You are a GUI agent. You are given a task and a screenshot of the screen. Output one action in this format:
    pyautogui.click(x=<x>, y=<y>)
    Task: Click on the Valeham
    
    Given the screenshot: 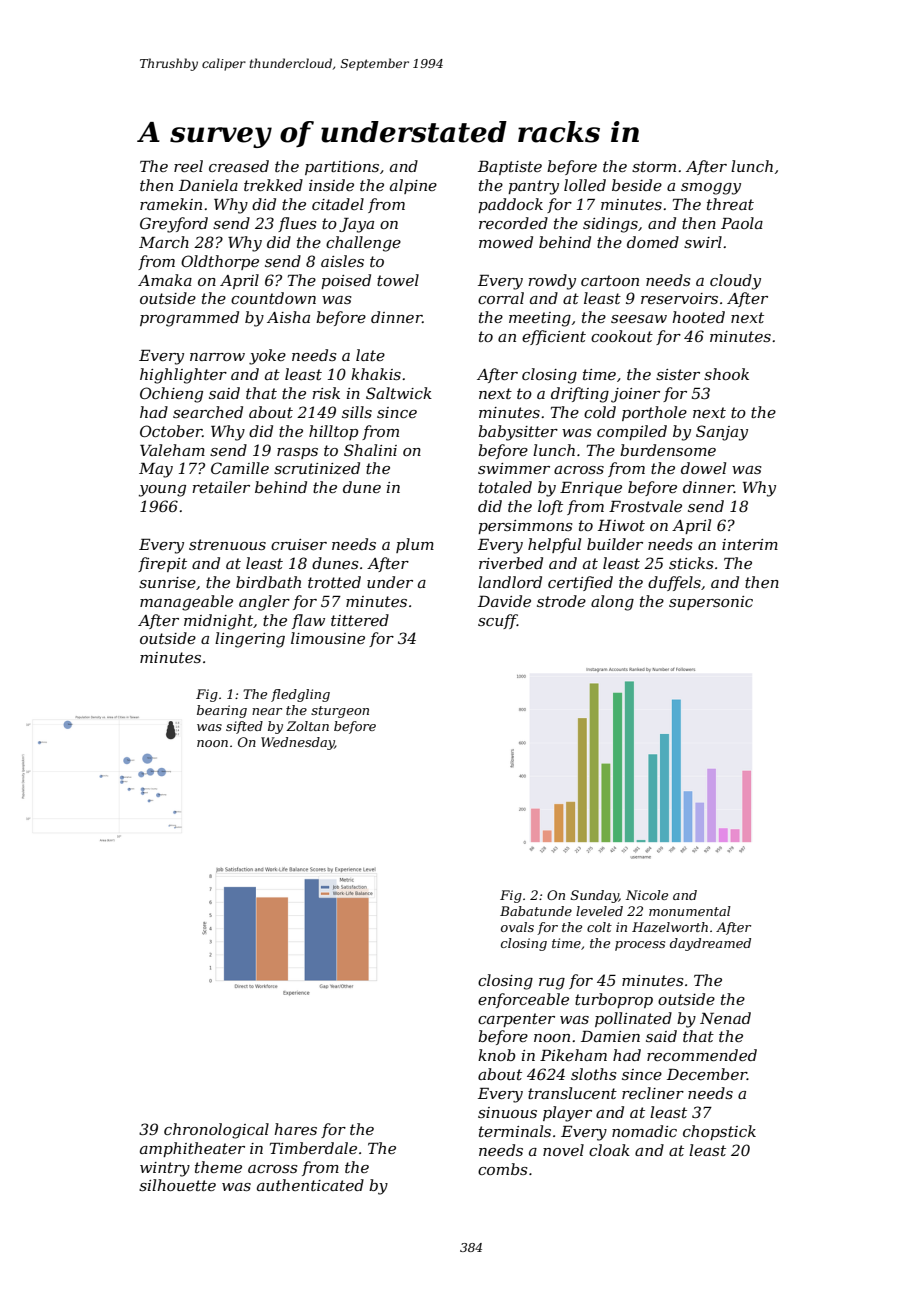 What is the action you would take?
    pyautogui.click(x=172, y=450)
